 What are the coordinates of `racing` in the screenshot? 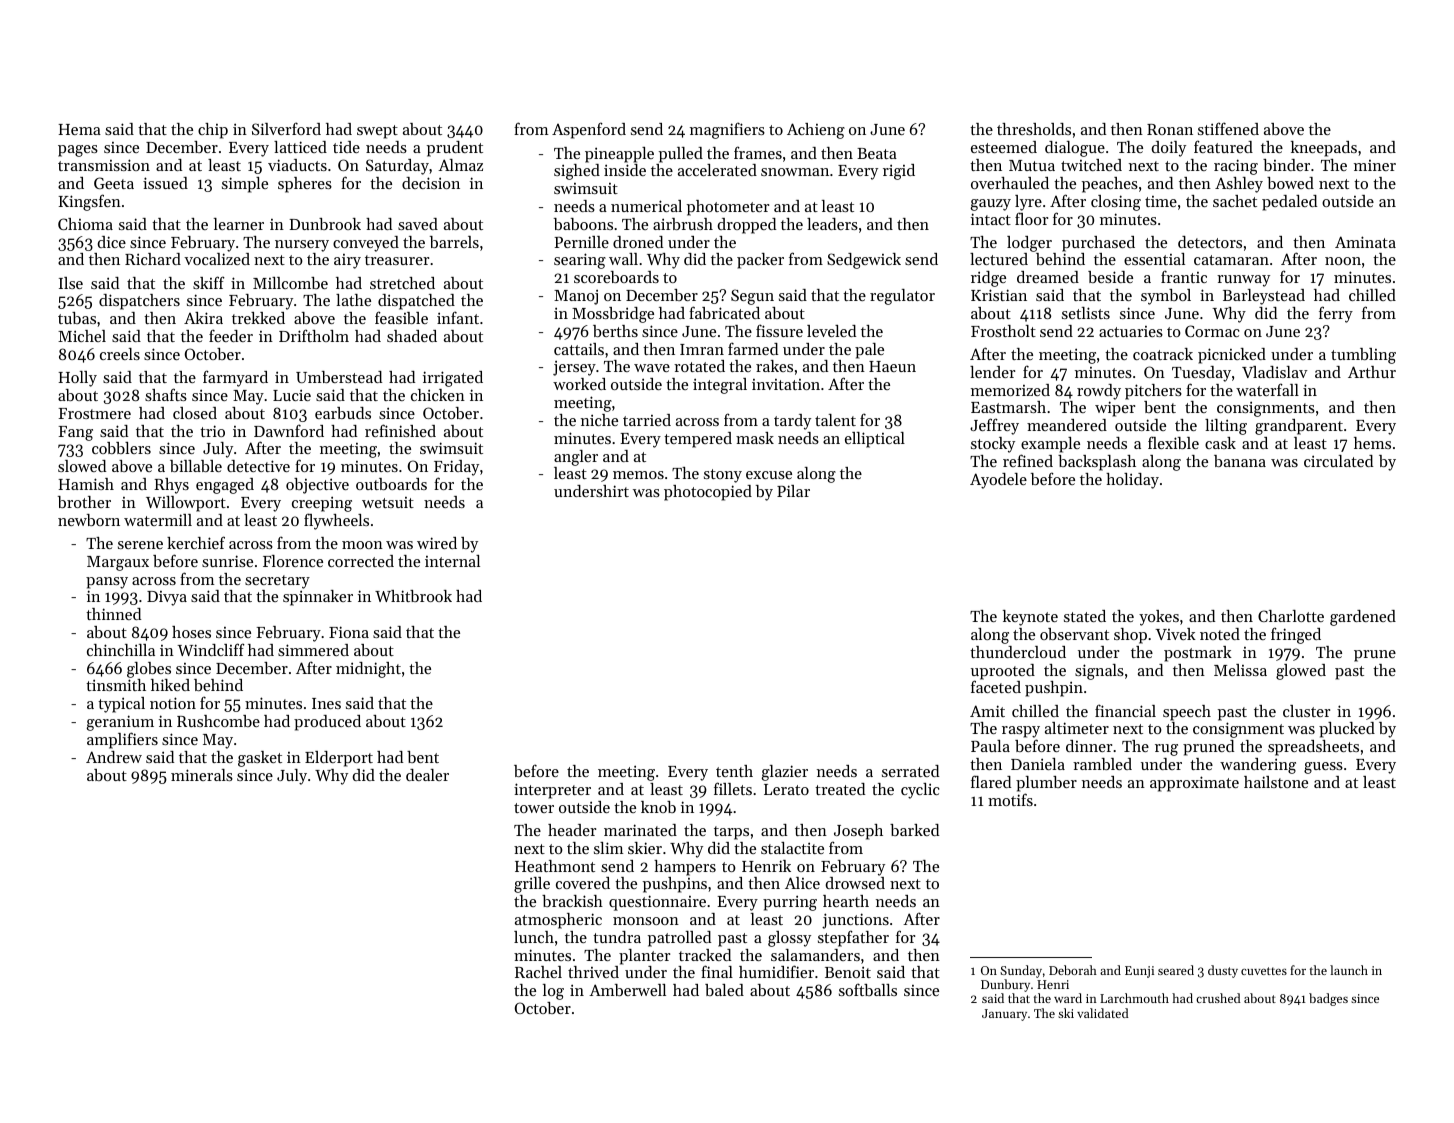 It's located at (1236, 167).
